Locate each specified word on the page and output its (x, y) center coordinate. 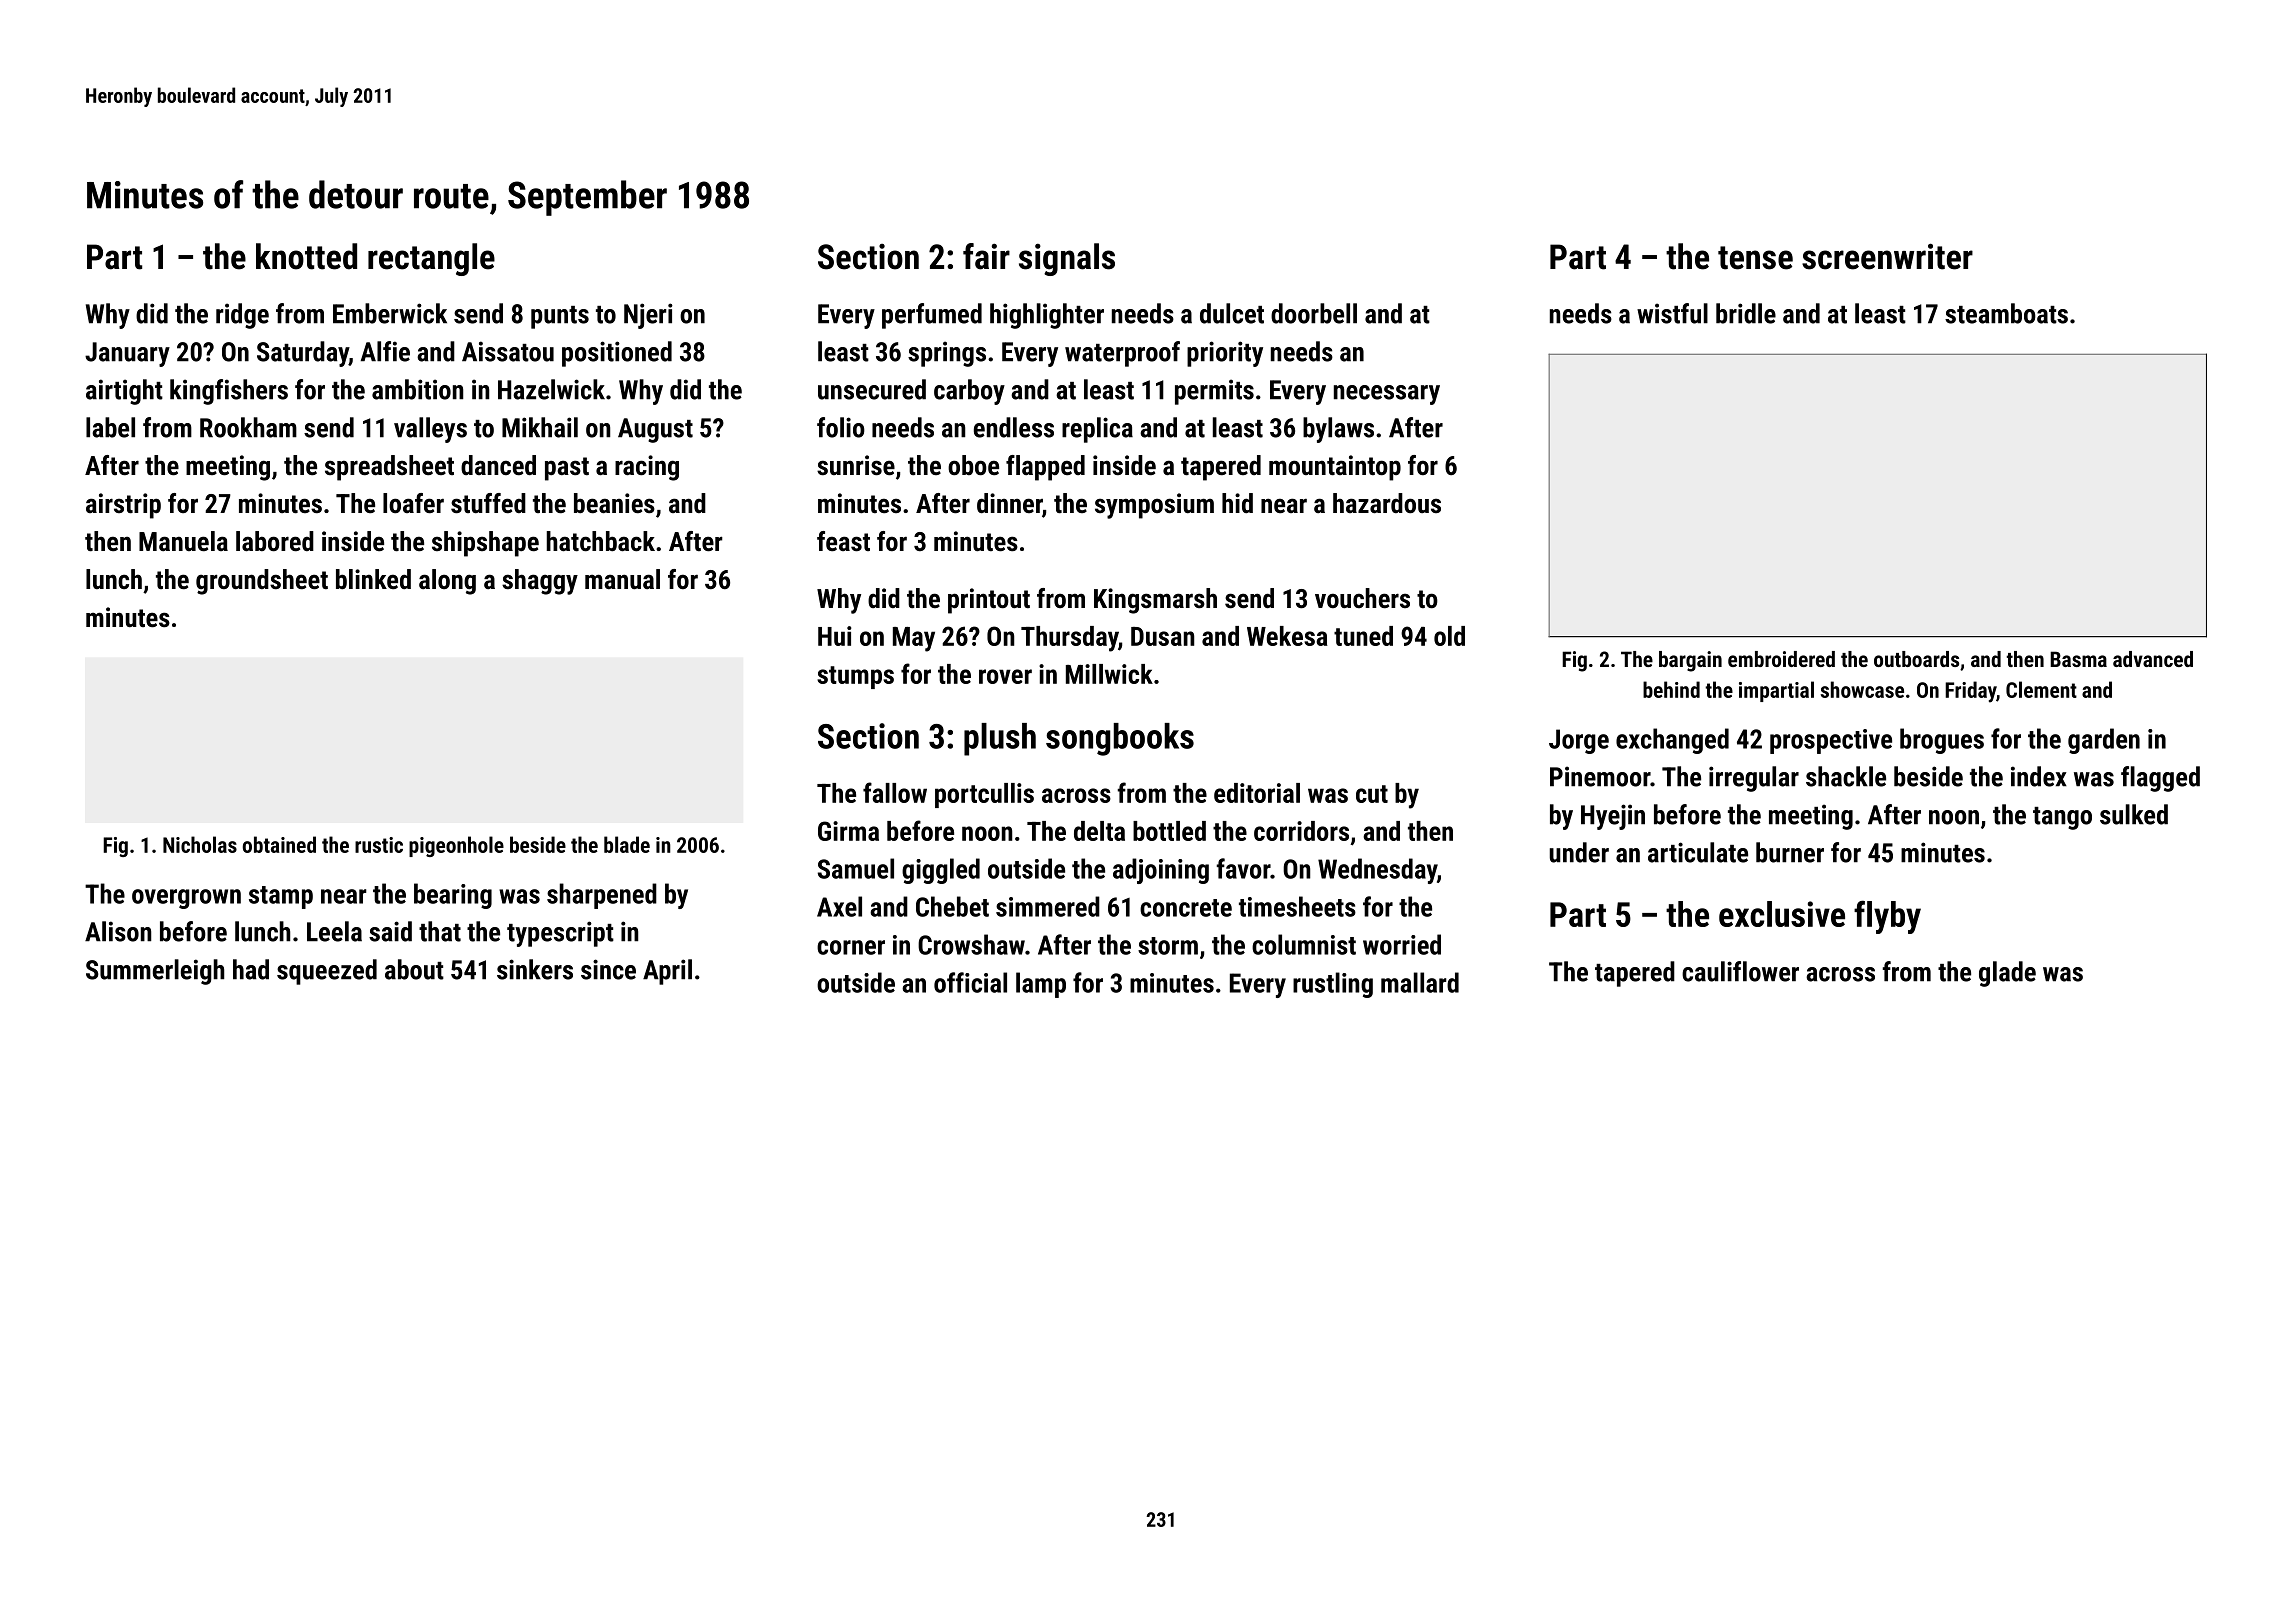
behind (1671, 689)
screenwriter (1887, 256)
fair (986, 256)
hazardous (1387, 503)
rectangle (431, 259)
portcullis (984, 795)
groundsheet (262, 582)
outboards (1916, 659)
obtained (279, 844)
